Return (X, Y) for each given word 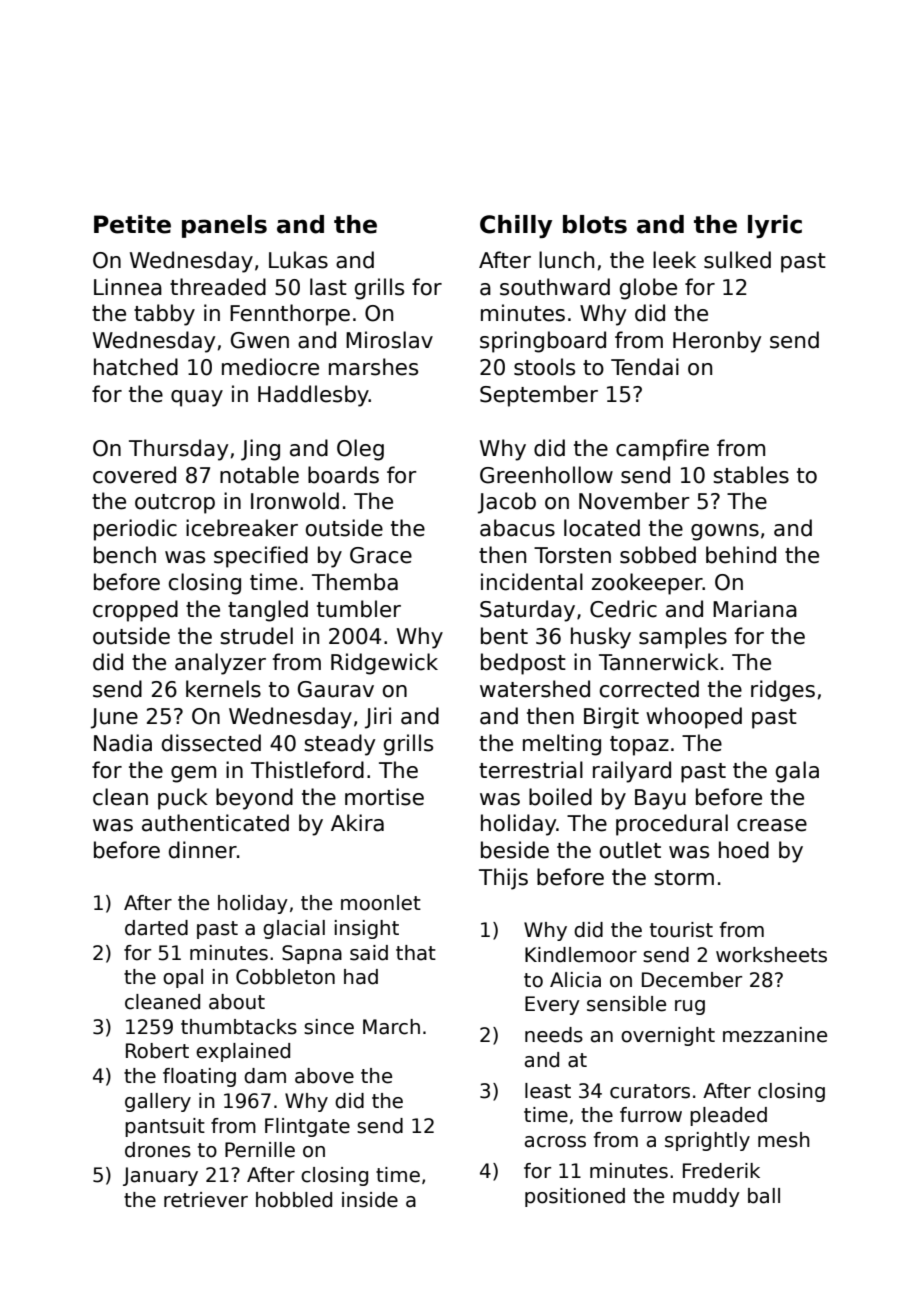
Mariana (755, 609)
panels (224, 226)
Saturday (527, 611)
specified (261, 557)
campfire (662, 450)
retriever (206, 1200)
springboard (543, 342)
